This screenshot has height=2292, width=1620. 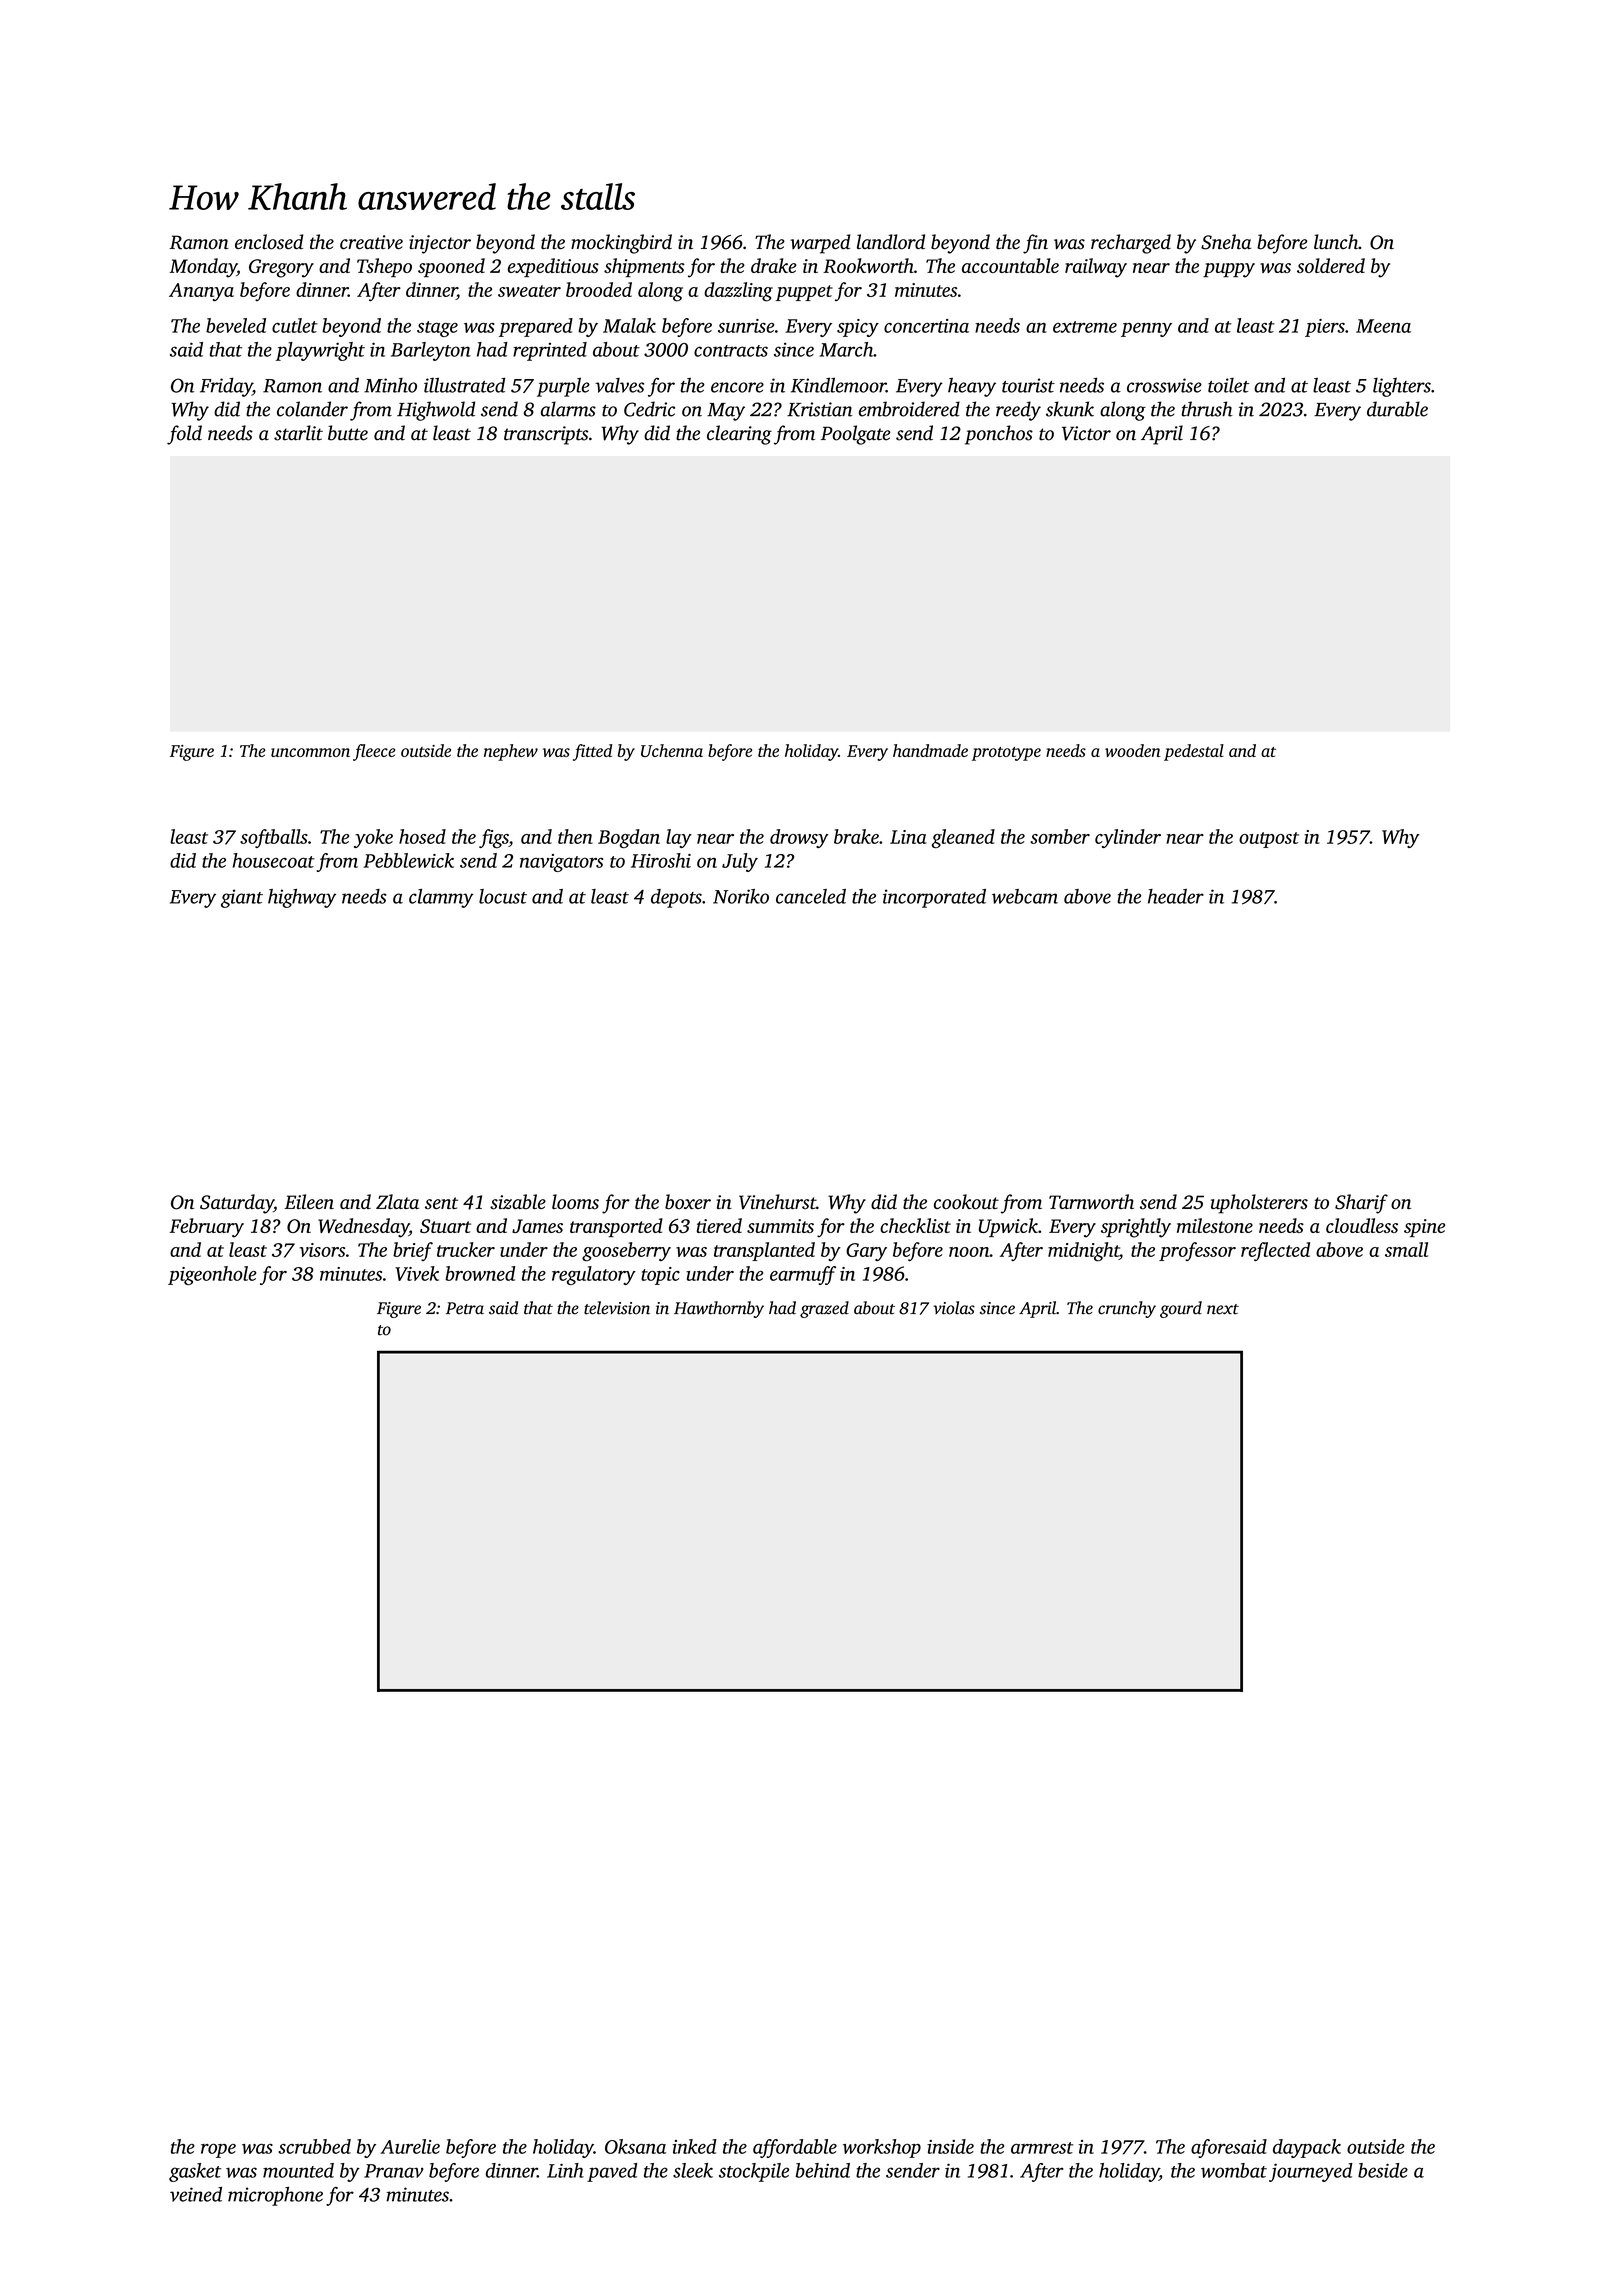 I want to click on Ananya, so click(x=201, y=292).
